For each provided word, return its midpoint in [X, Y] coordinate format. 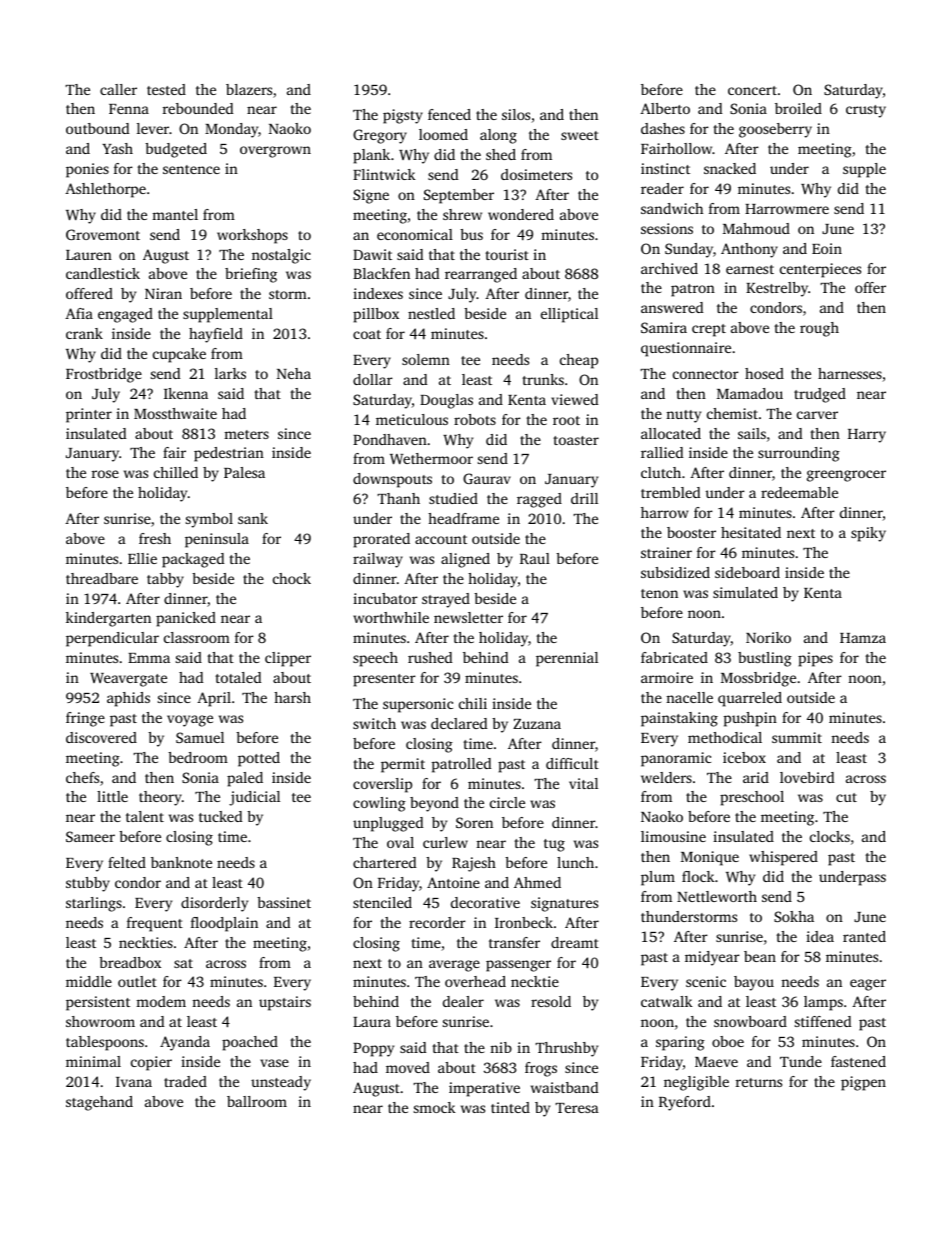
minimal [93, 1061]
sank [253, 518]
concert [752, 90]
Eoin [827, 248]
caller [118, 89]
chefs [82, 777]
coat [367, 334]
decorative [485, 902]
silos [516, 114]
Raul [535, 558]
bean [760, 956]
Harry [867, 436]
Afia [79, 313]
